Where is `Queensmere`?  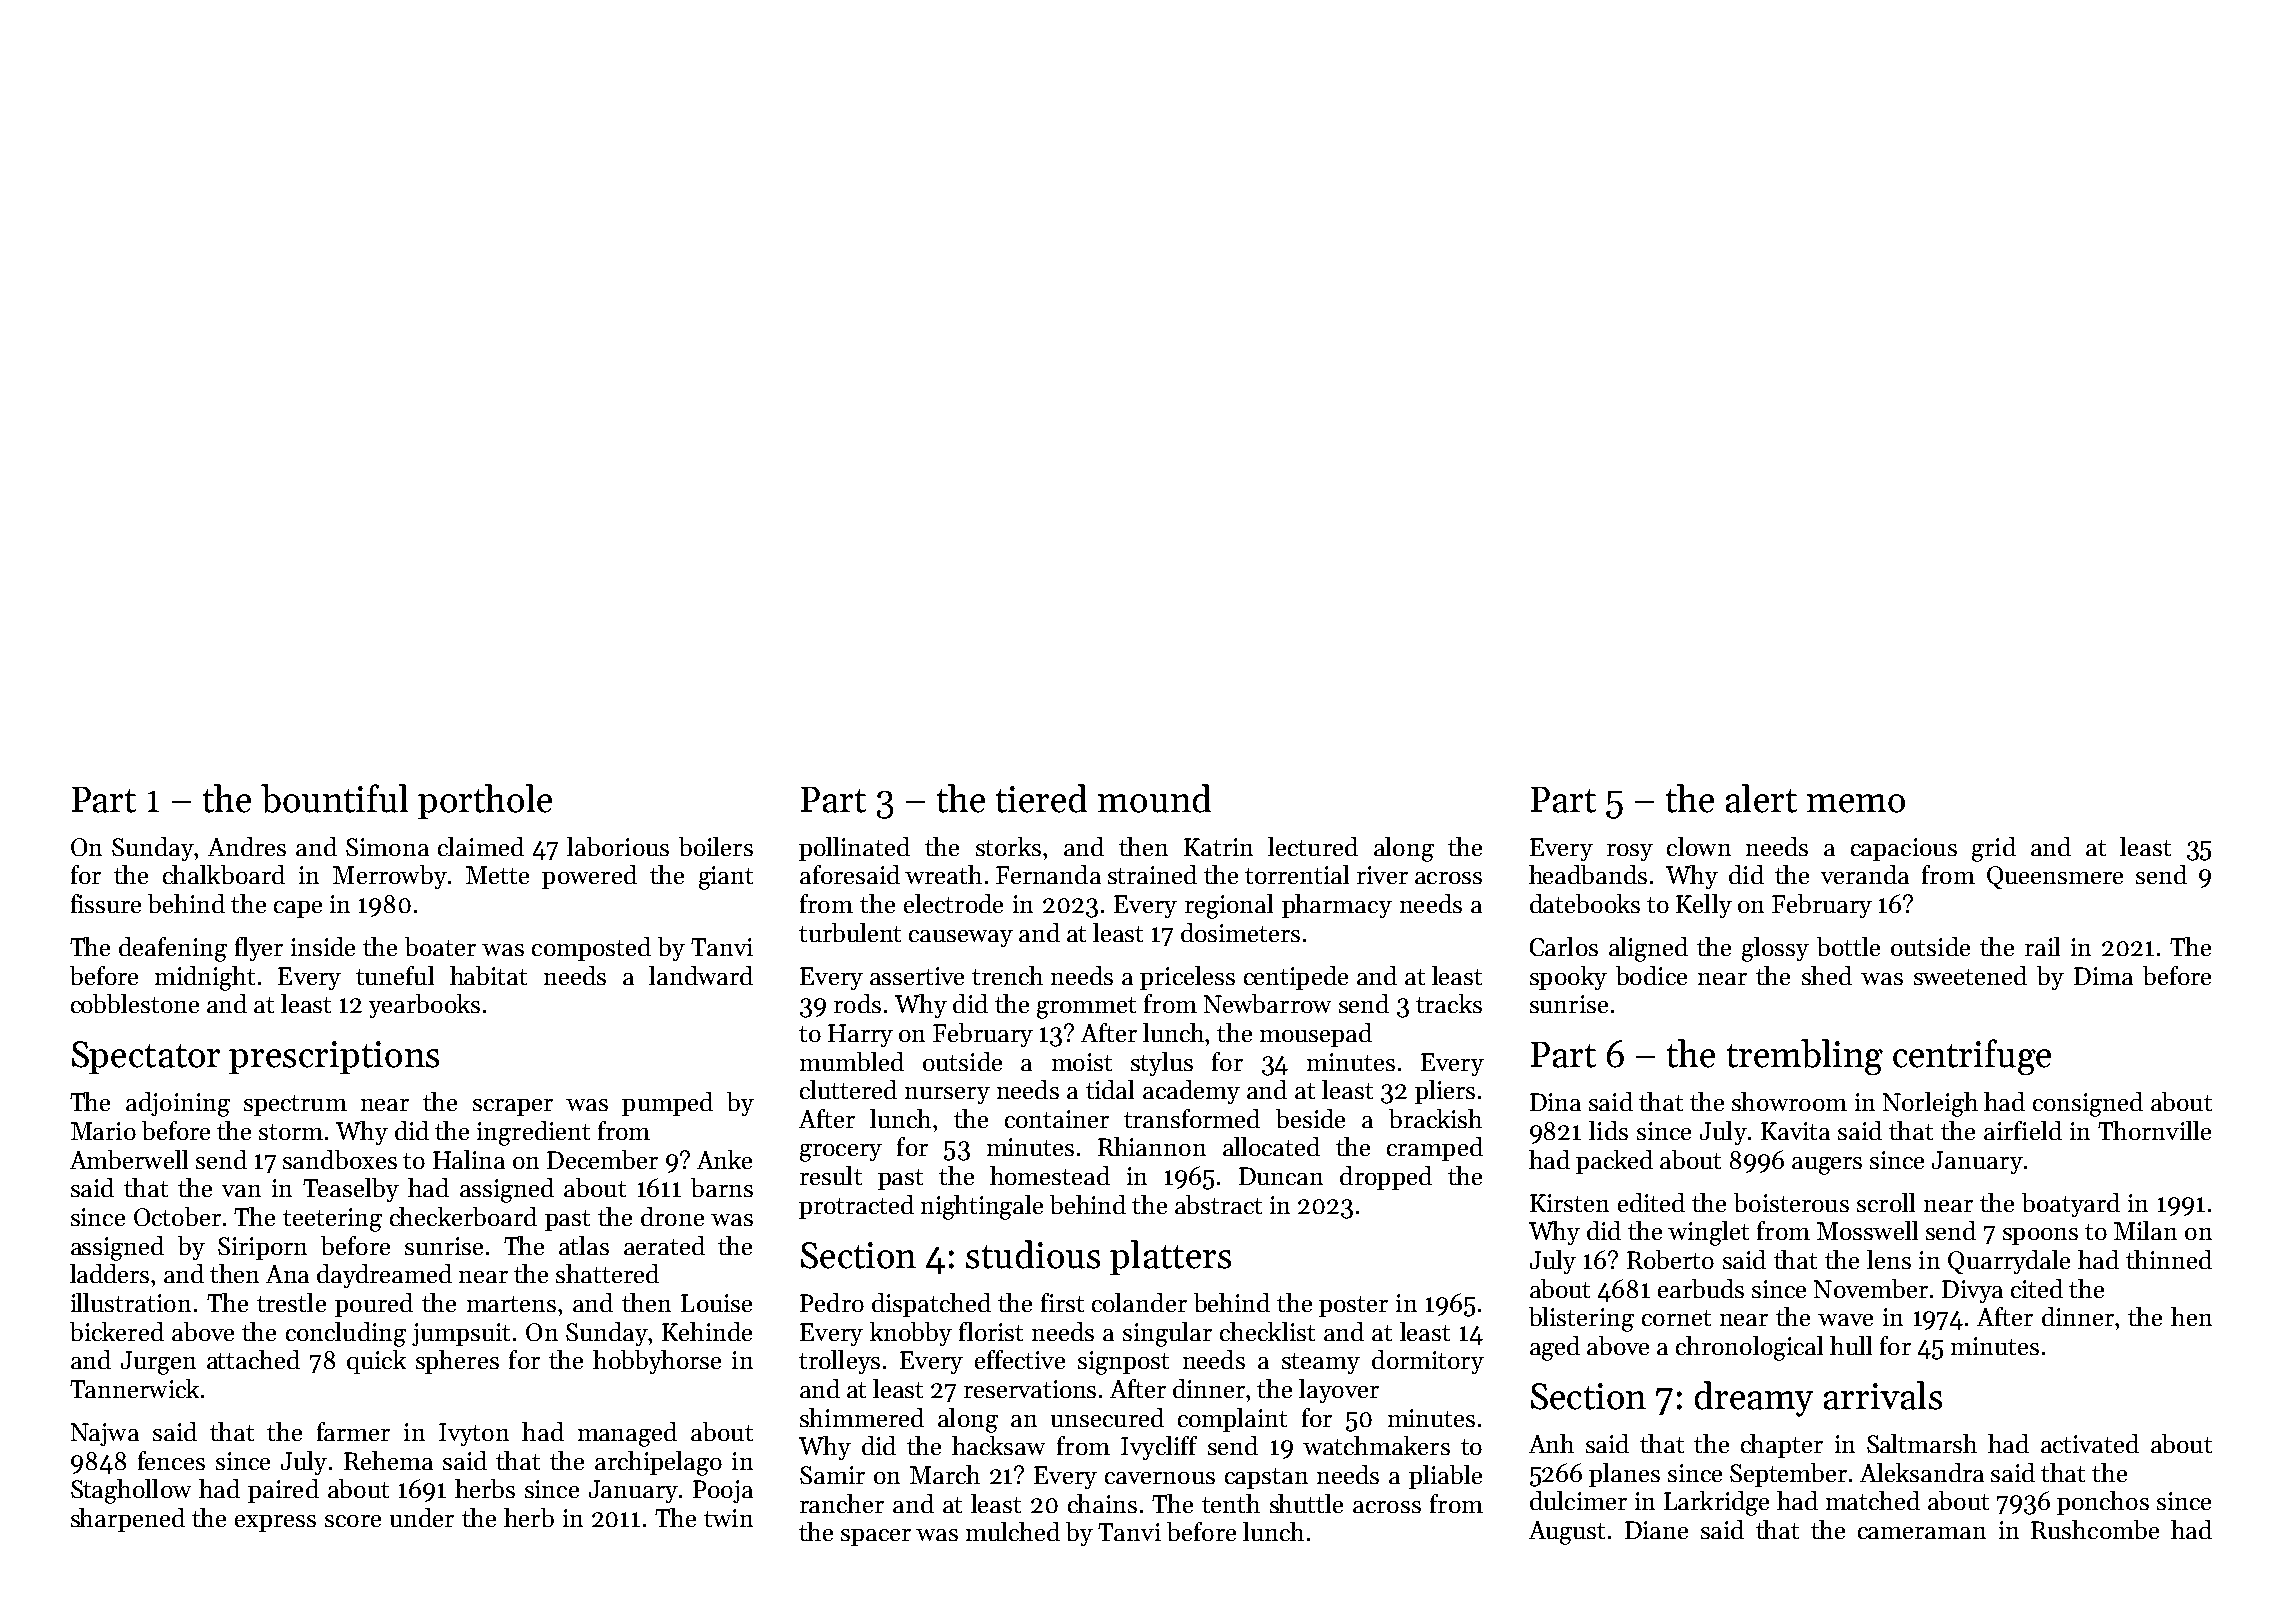
Queensmere is located at coordinates (2055, 877).
